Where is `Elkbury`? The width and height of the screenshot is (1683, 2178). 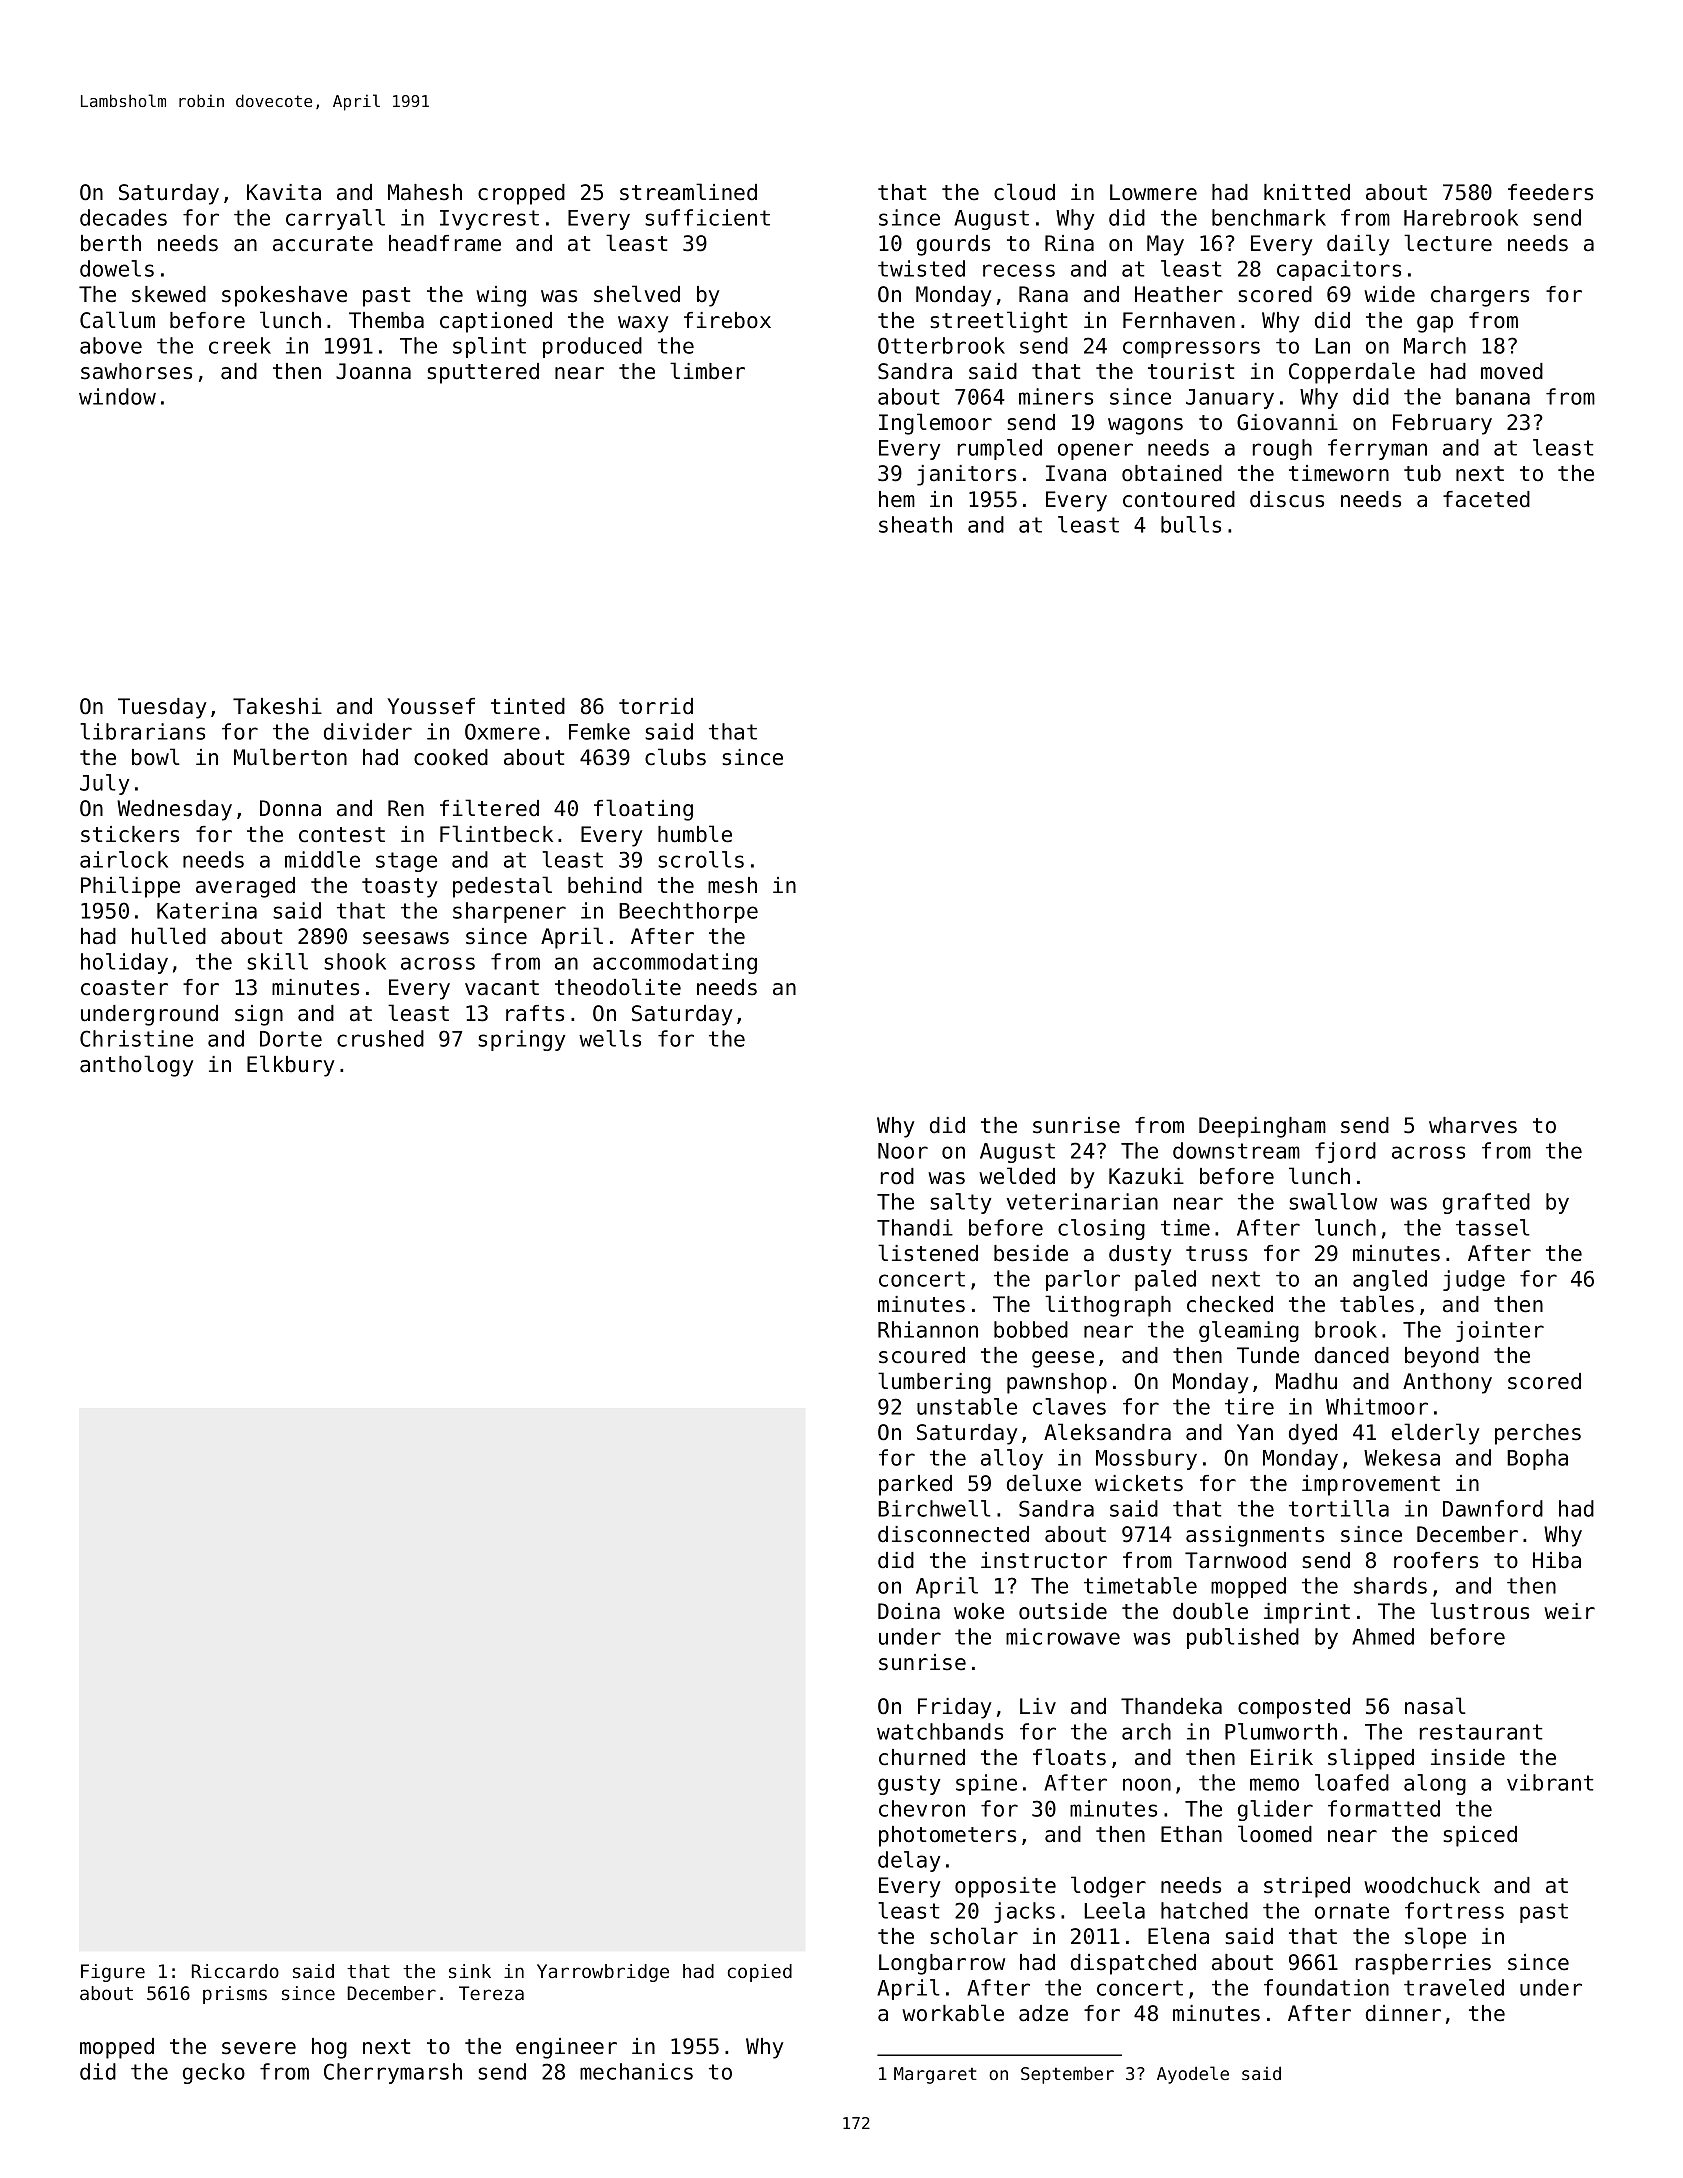 Elkbury is located at coordinates (290, 1066).
